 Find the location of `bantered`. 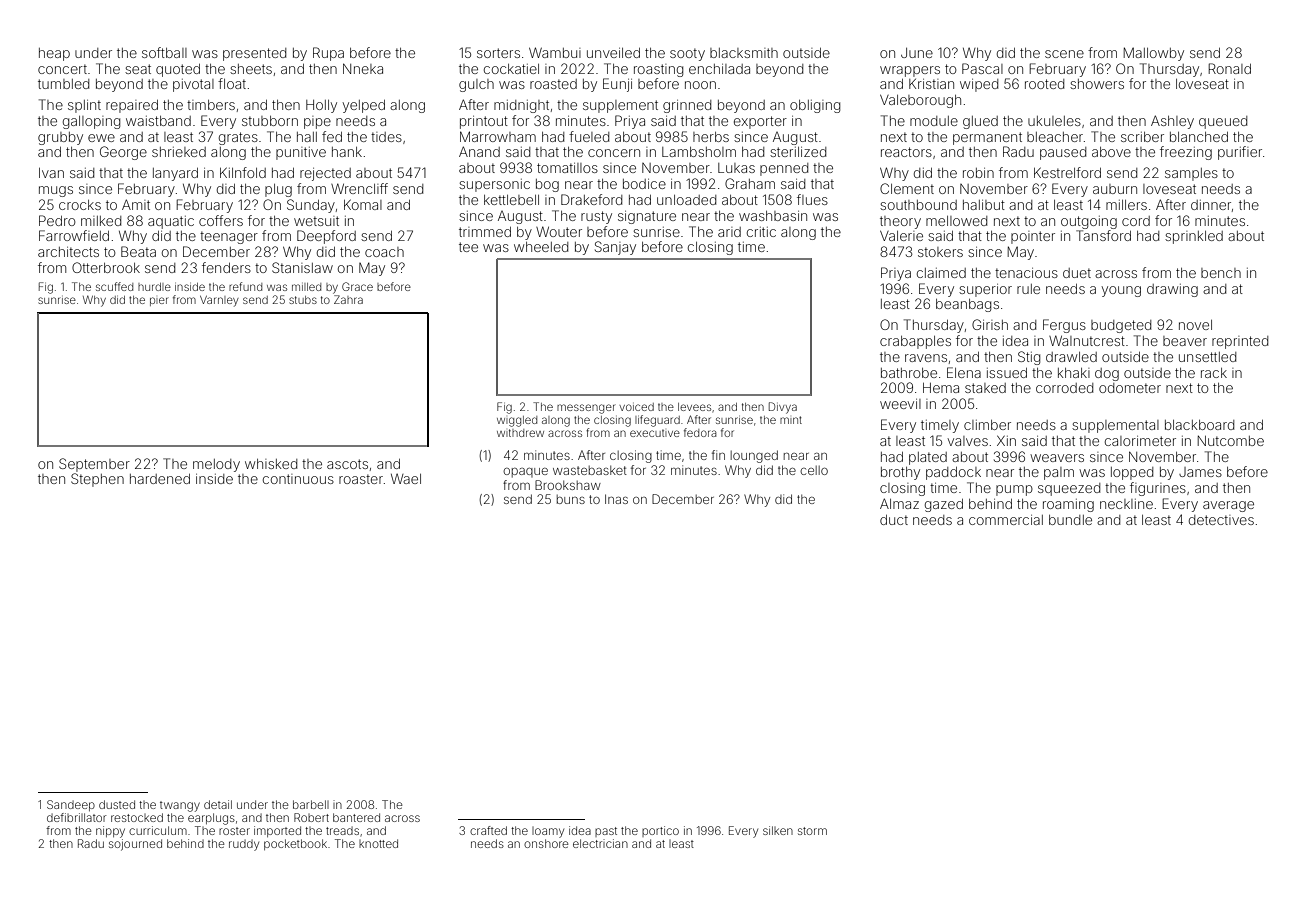

bantered is located at coordinates (356, 817).
